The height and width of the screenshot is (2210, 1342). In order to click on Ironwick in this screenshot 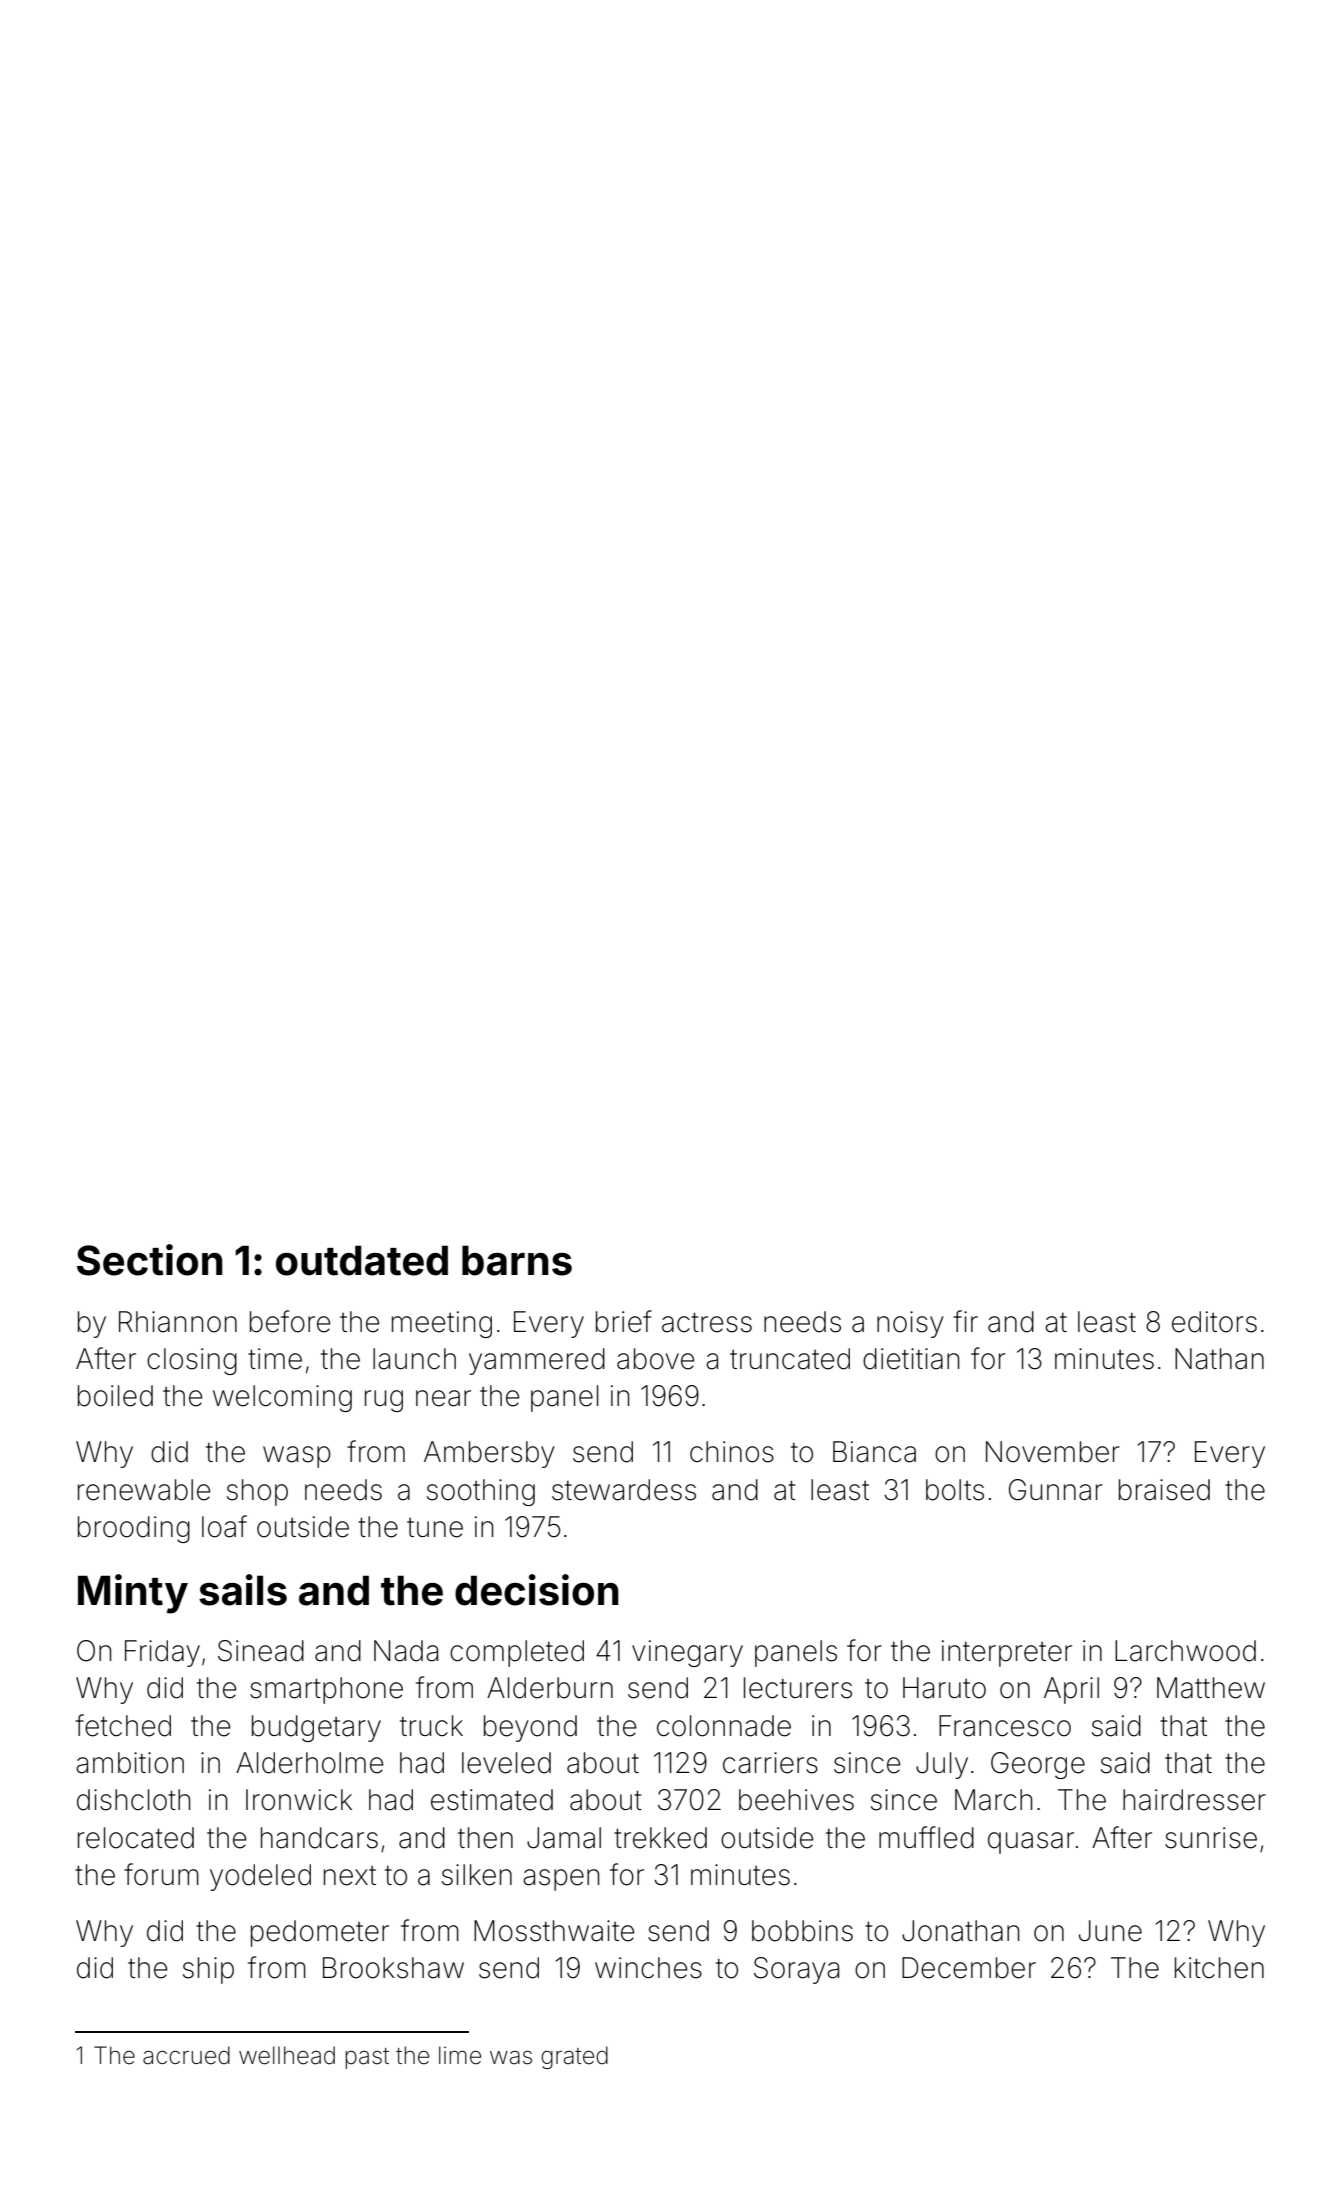, I will do `click(299, 1800)`.
